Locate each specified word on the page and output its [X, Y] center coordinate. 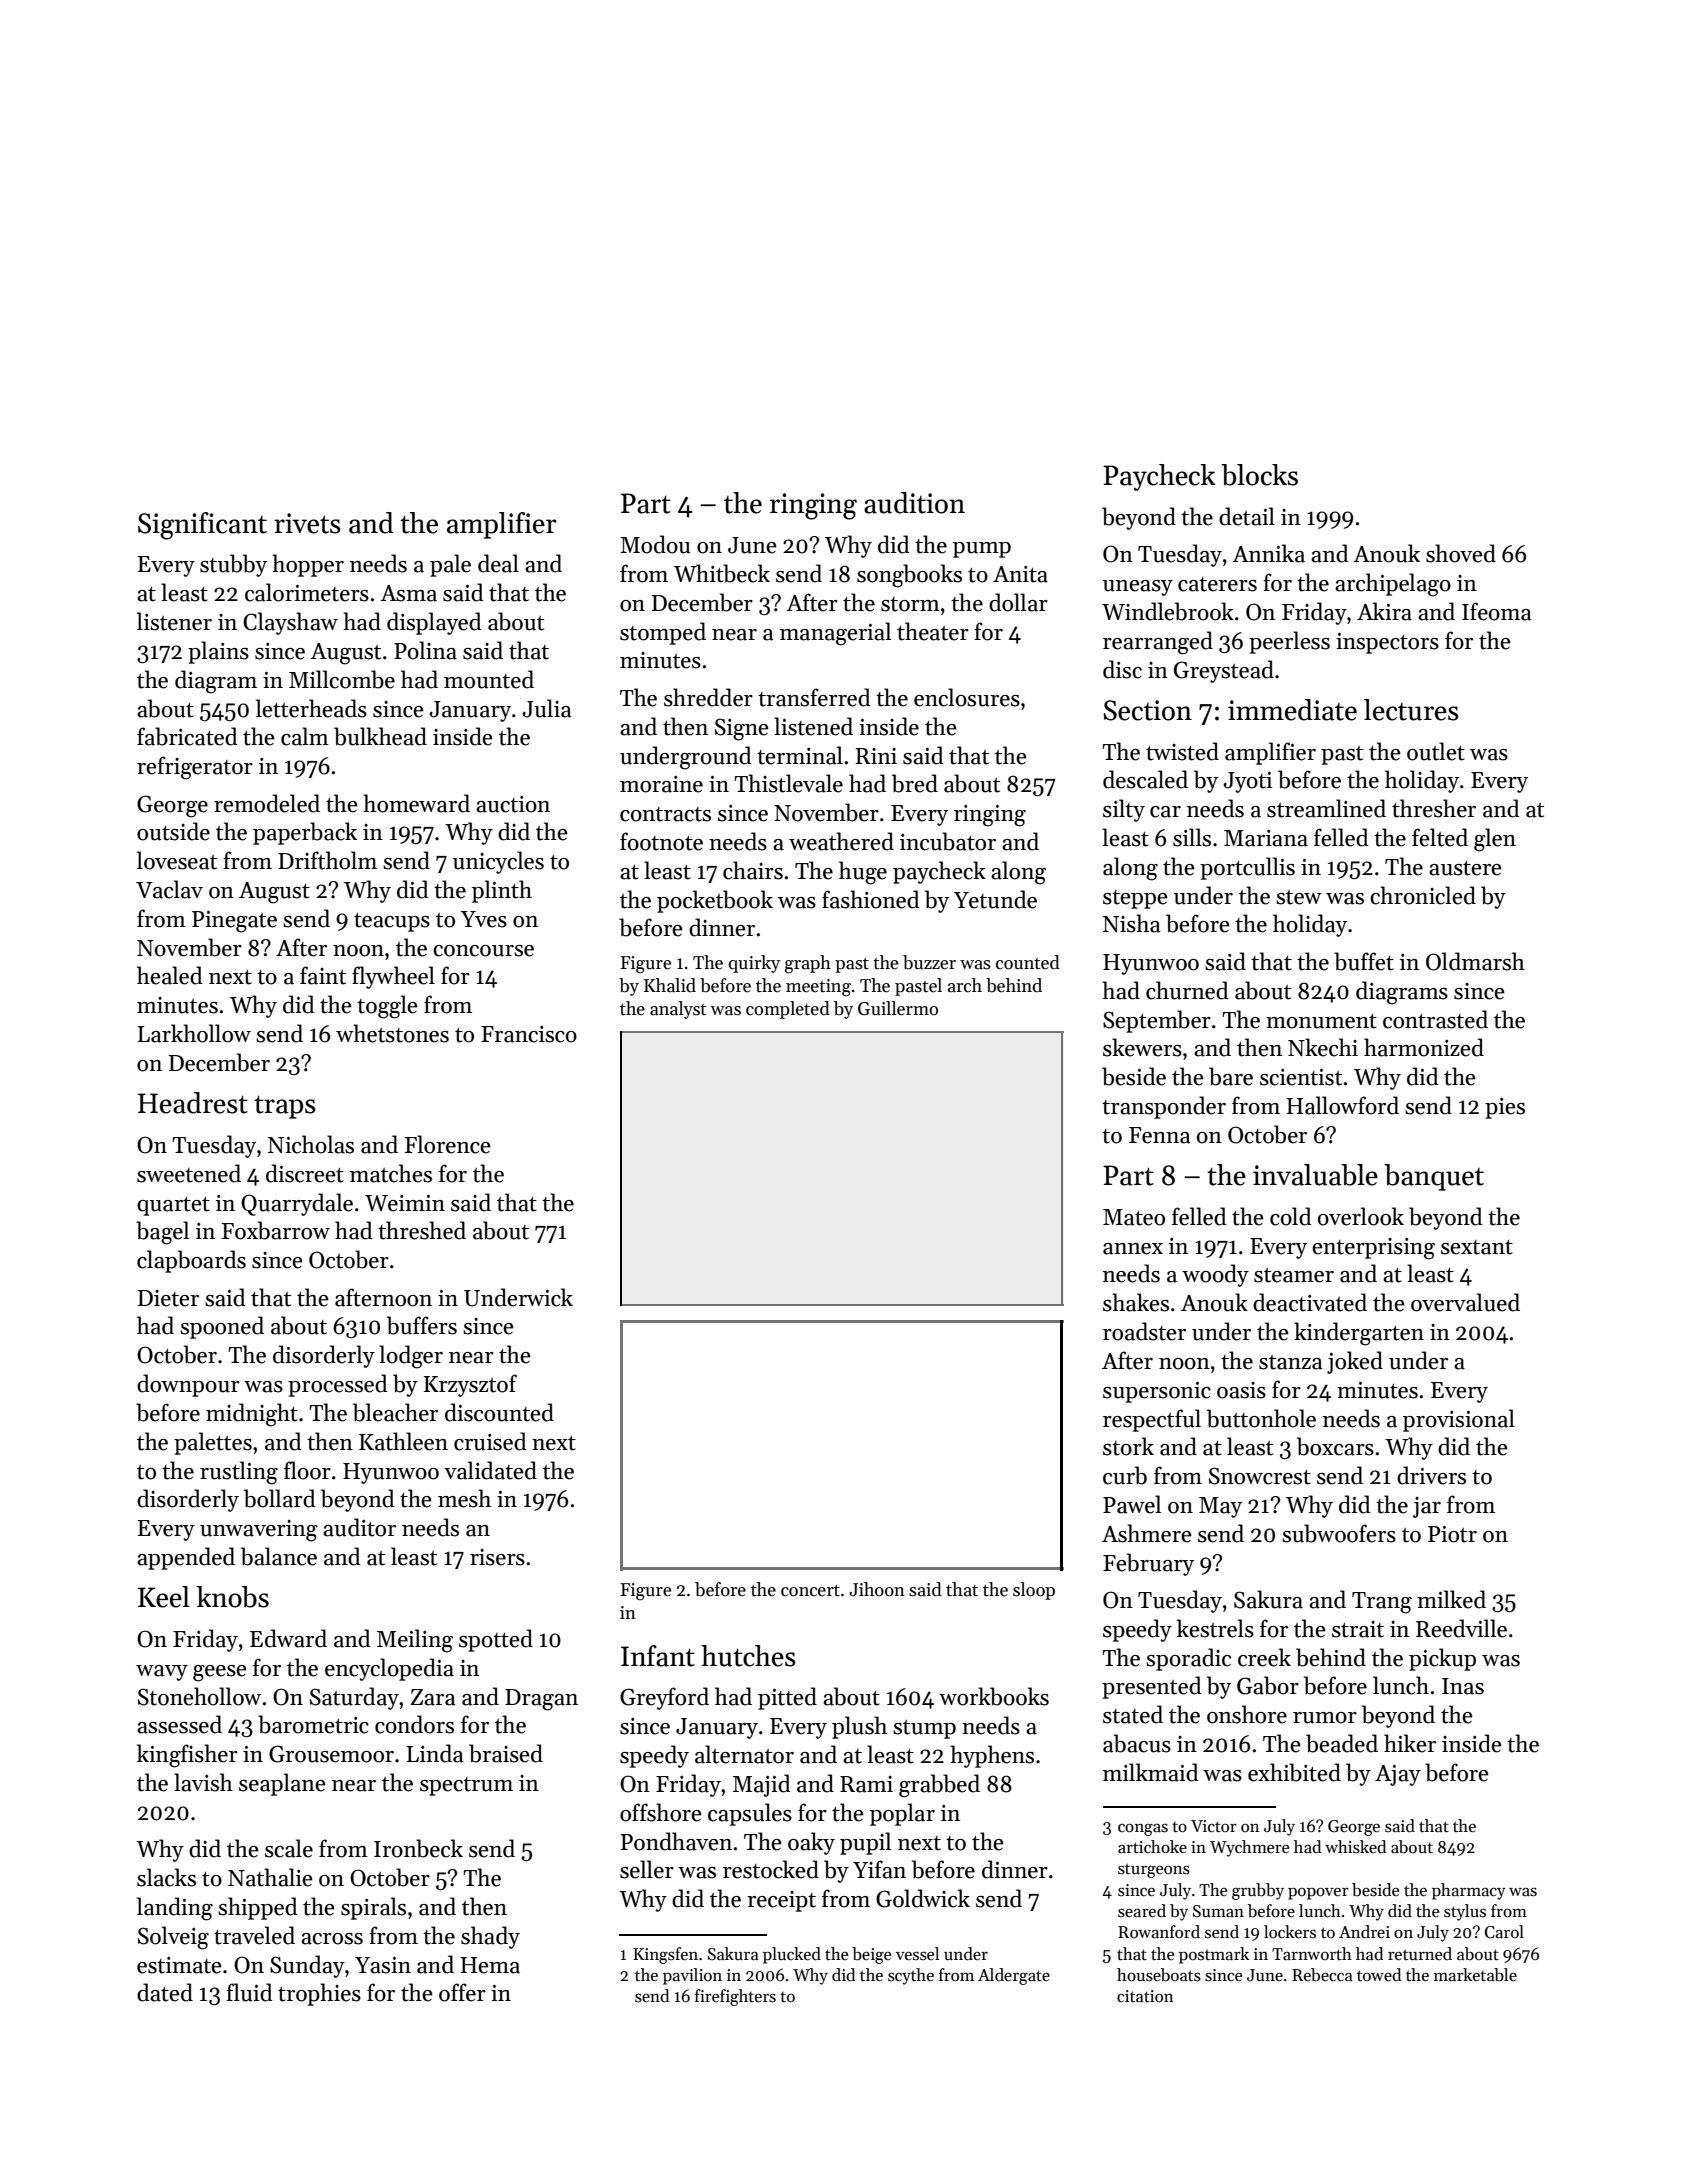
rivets [307, 523]
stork [1128, 1446]
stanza [1291, 1362]
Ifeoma [1497, 611]
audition [914, 503]
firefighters [735, 1997]
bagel [162, 1233]
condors [414, 1724]
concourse [483, 951]
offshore [661, 1812]
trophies [319, 1994]
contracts [665, 814]
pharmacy [1469, 1891]
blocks [1259, 475]
